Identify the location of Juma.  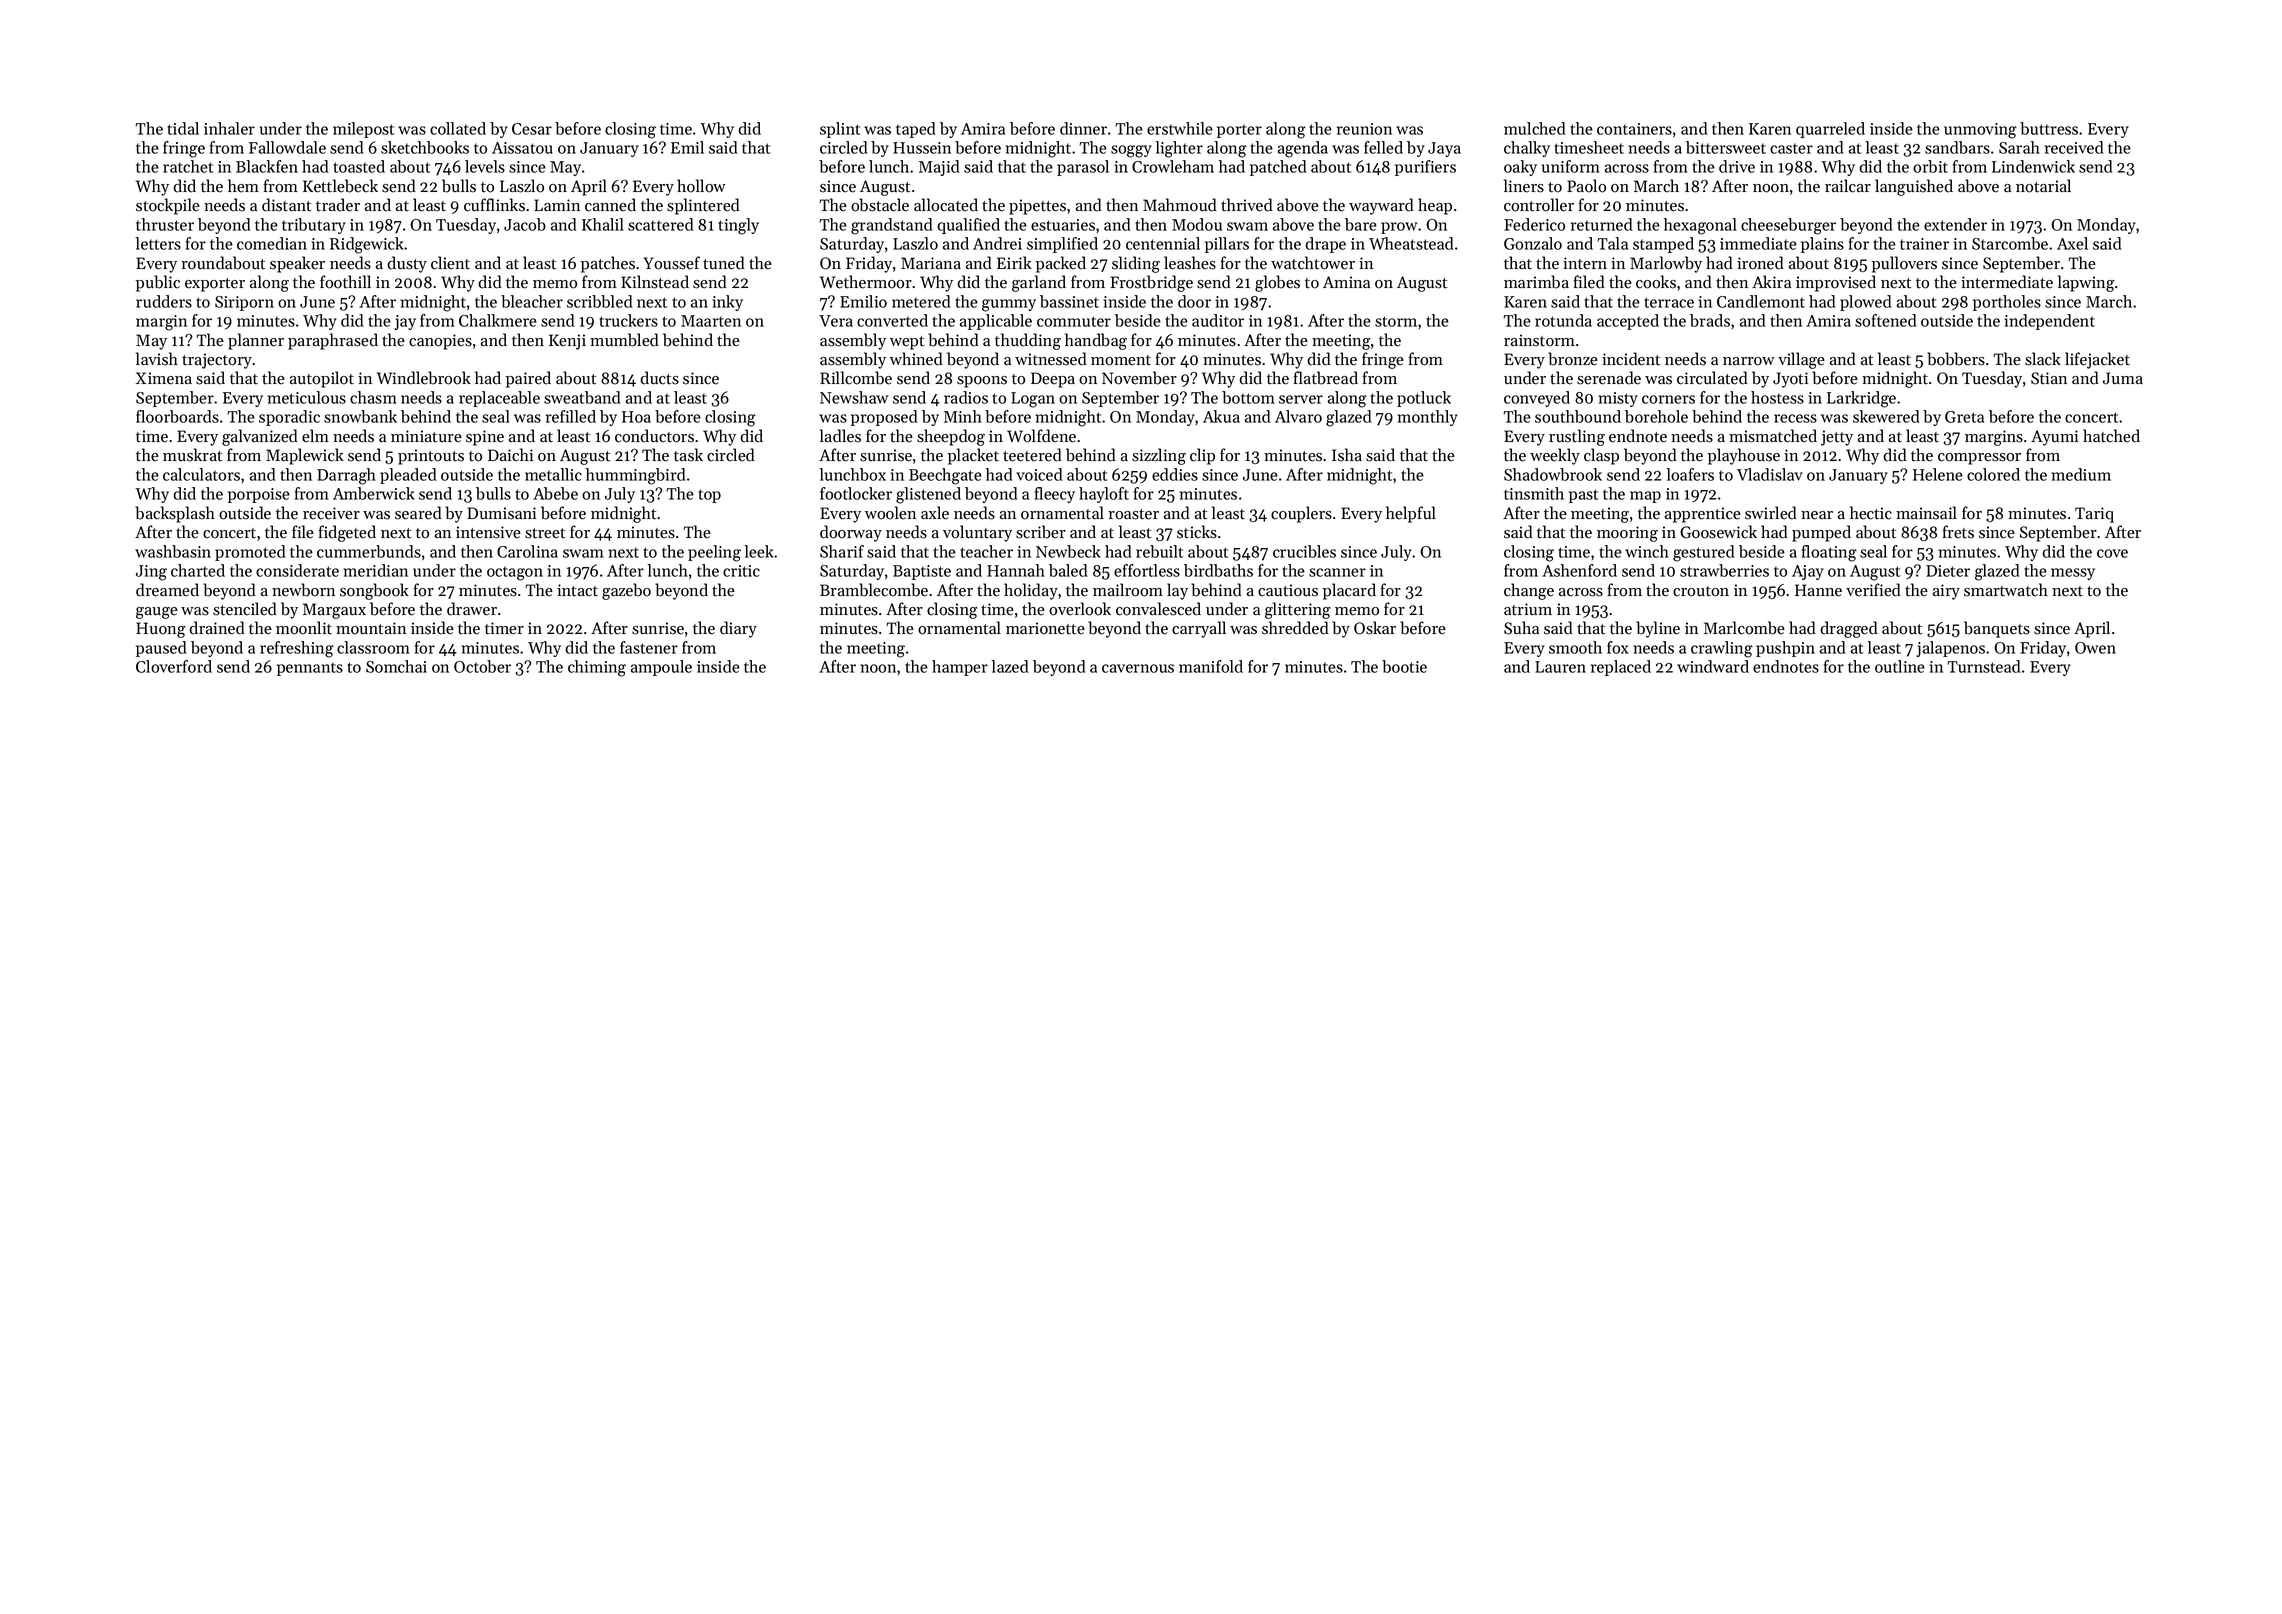
(2123, 378).
